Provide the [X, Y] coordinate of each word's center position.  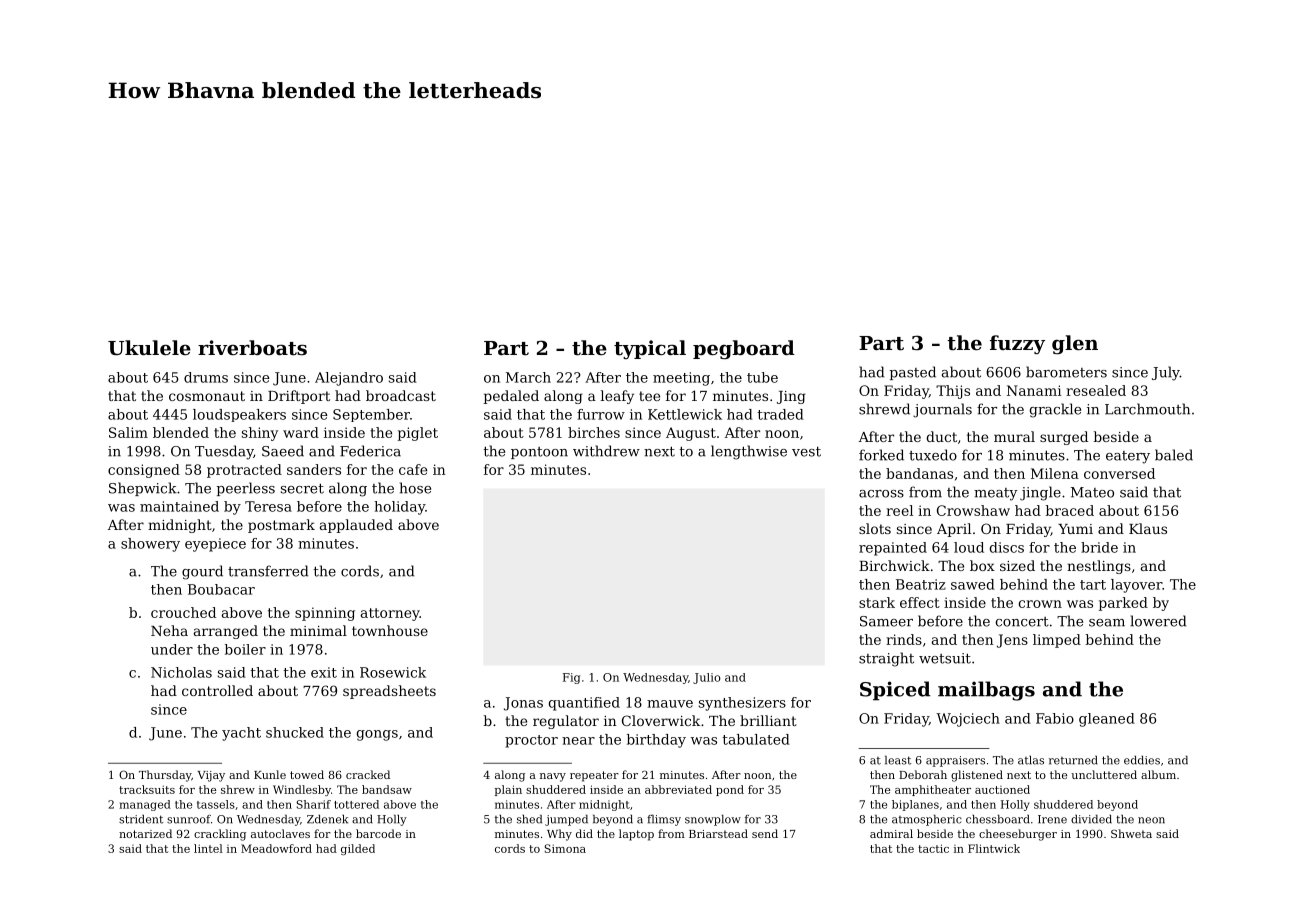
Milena [1055, 473]
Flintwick [994, 848]
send [765, 833]
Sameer [886, 621]
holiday [399, 508]
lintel [208, 848]
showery [150, 545]
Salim [128, 432]
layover [1136, 586]
